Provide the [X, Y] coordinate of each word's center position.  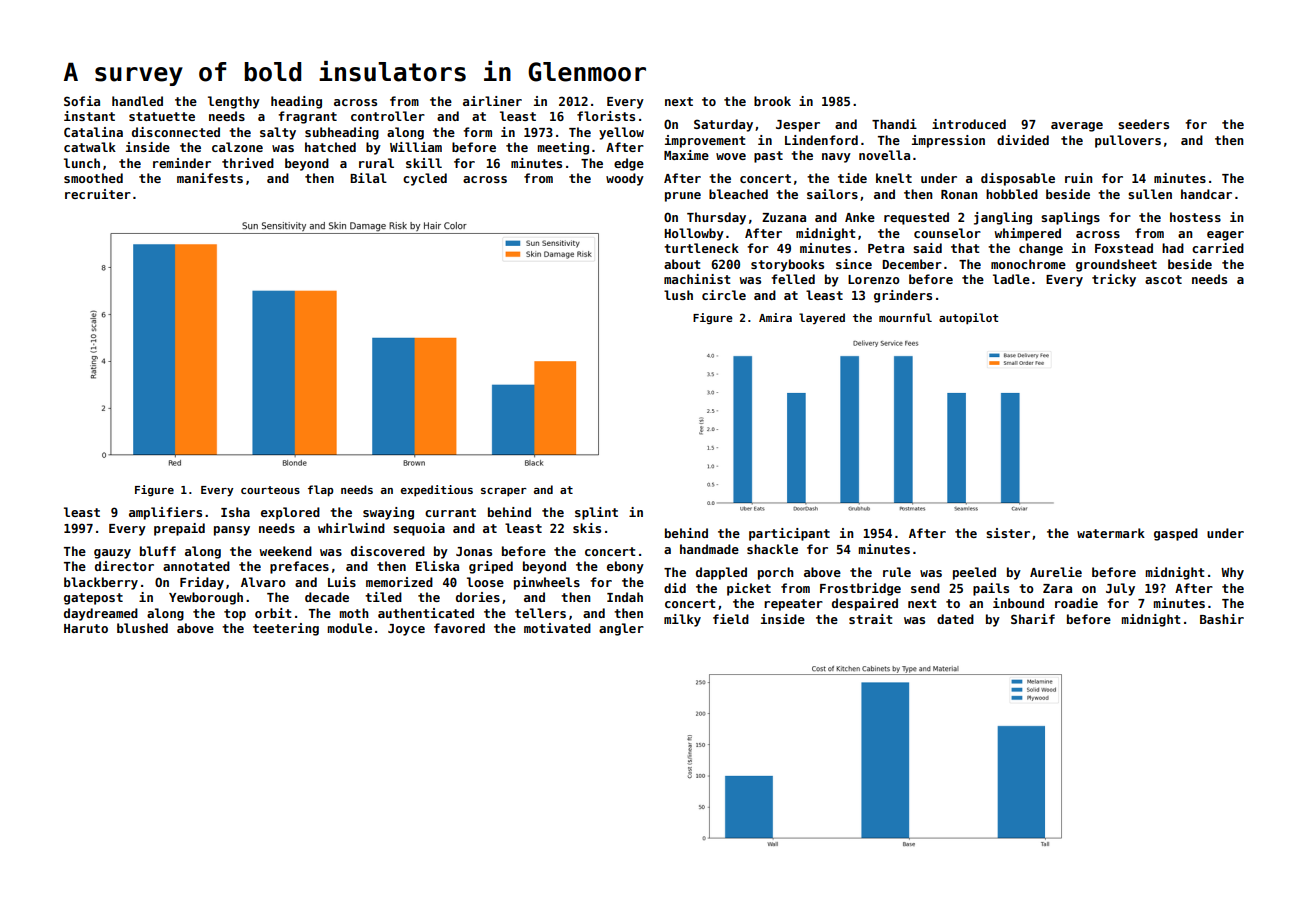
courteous [270, 490]
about [682, 264]
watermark [1111, 533]
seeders [1143, 124]
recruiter [98, 194]
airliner [492, 101]
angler [621, 629]
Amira [775, 317]
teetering [286, 629]
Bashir [1222, 619]
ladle [1011, 279]
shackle [772, 549]
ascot [1163, 279]
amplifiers [165, 513]
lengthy [234, 102]
